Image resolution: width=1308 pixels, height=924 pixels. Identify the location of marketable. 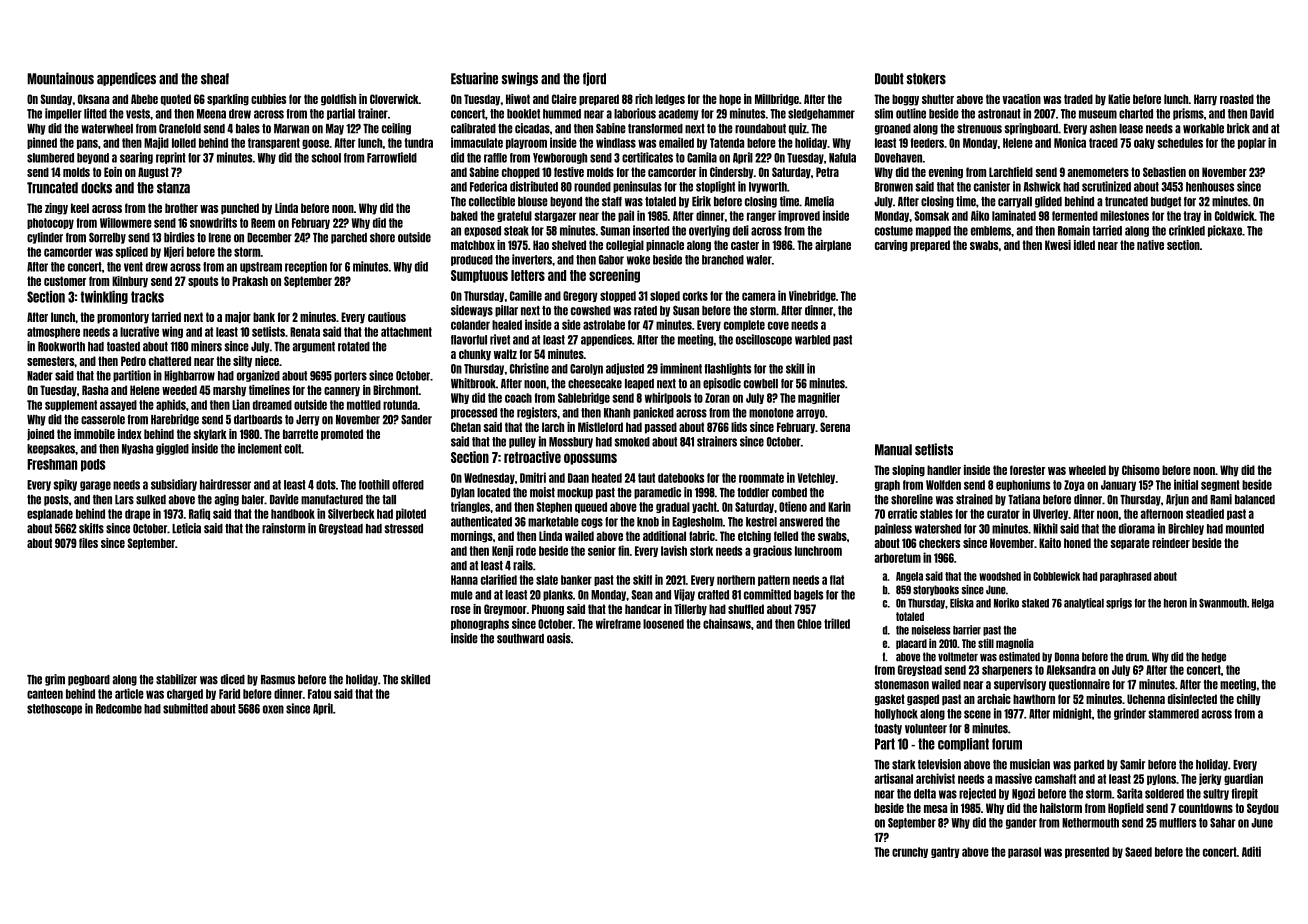
(553, 522).
